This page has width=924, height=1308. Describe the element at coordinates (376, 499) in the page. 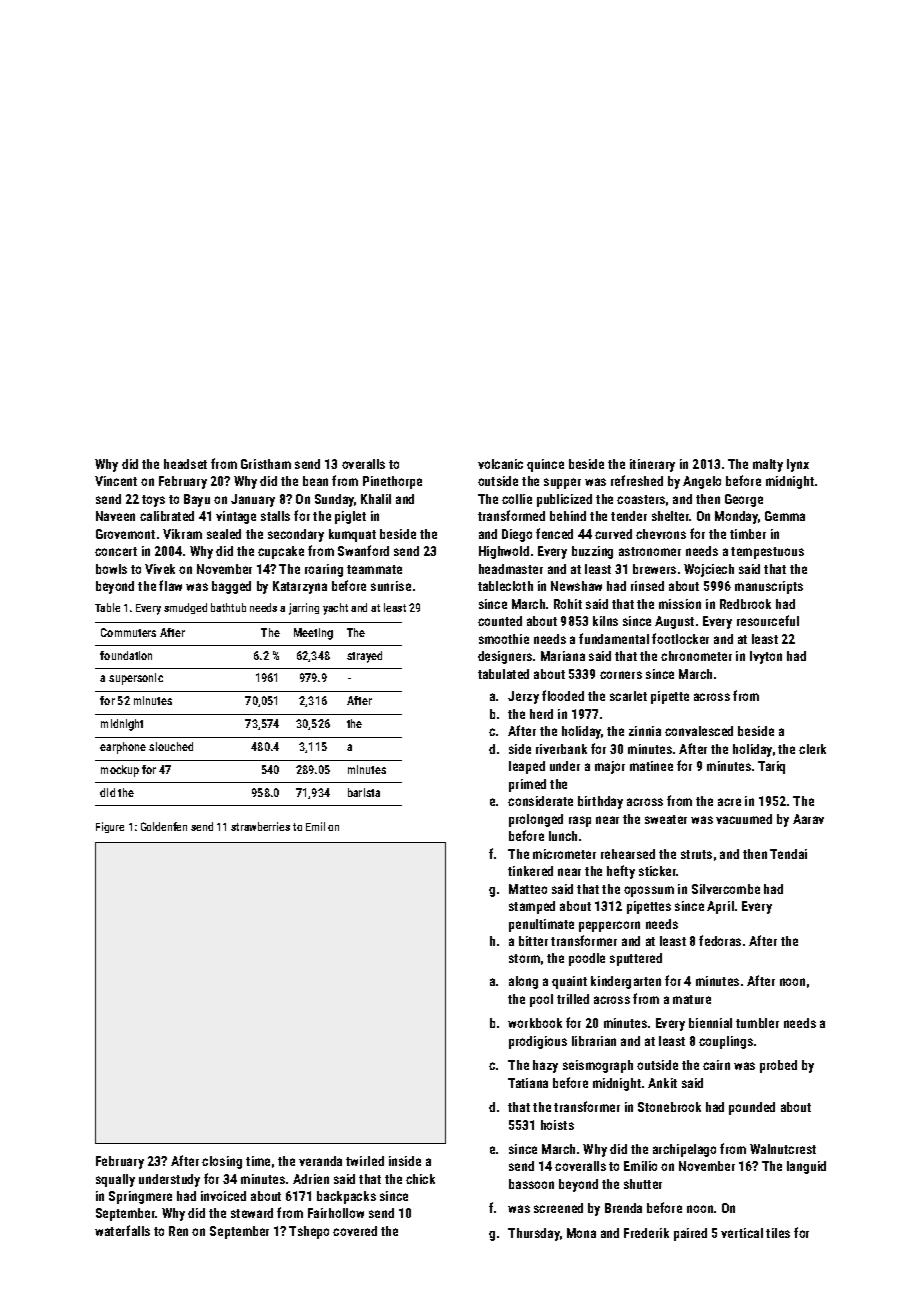

I see `Khalil` at that location.
